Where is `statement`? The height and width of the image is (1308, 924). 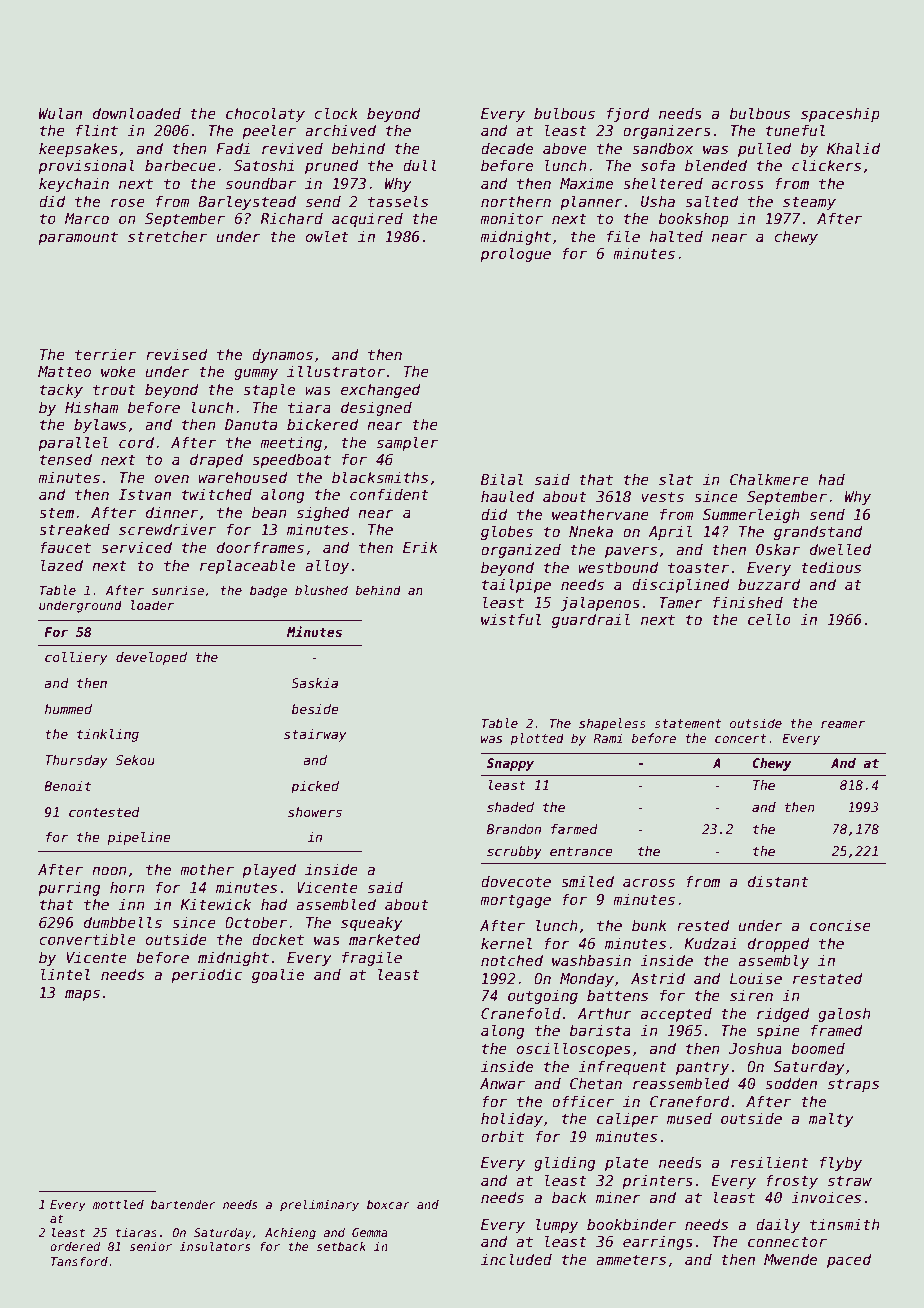 statement is located at coordinates (687, 723).
